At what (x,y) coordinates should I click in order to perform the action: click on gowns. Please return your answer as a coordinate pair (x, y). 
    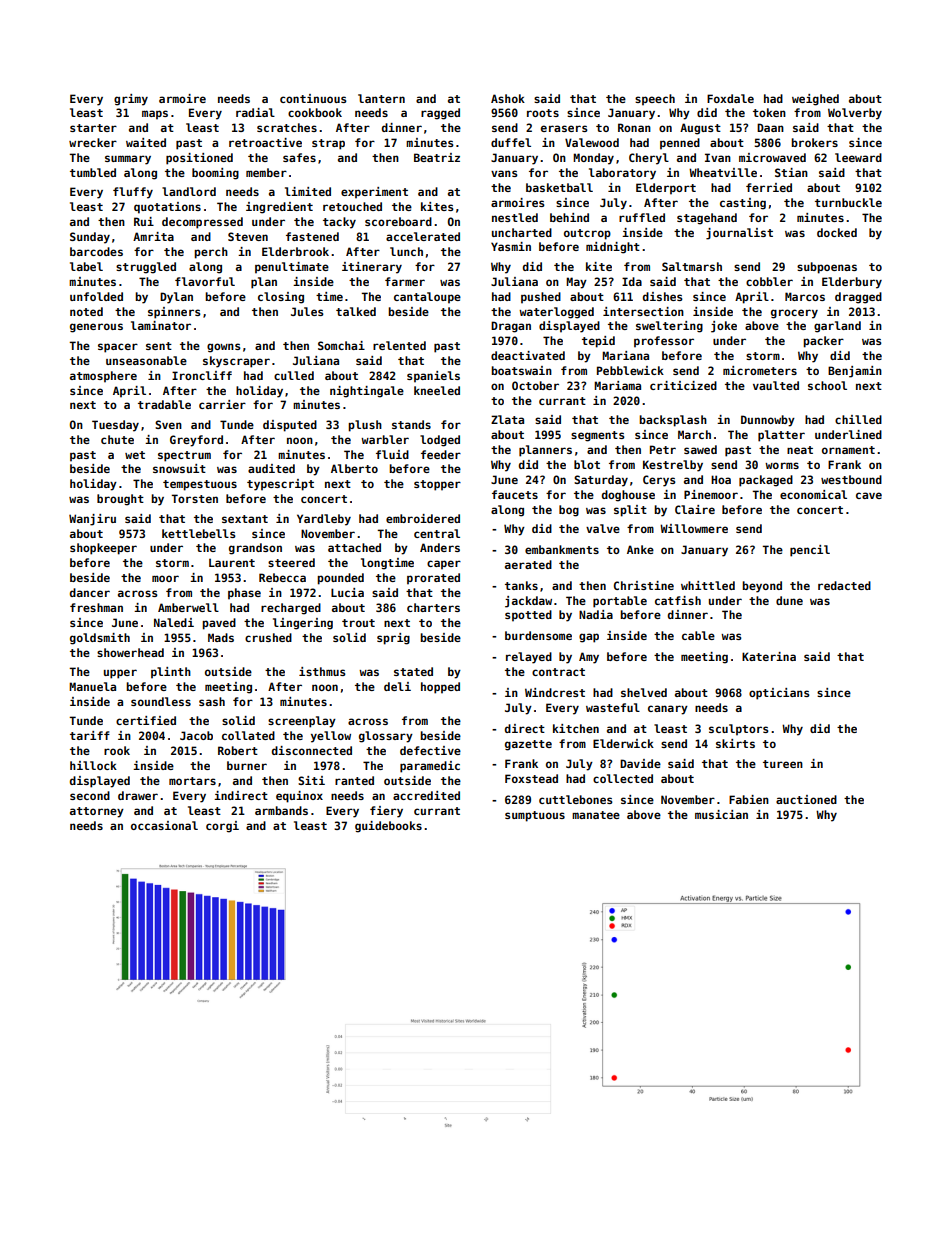
    Looking at the image, I should click on (224, 348).
